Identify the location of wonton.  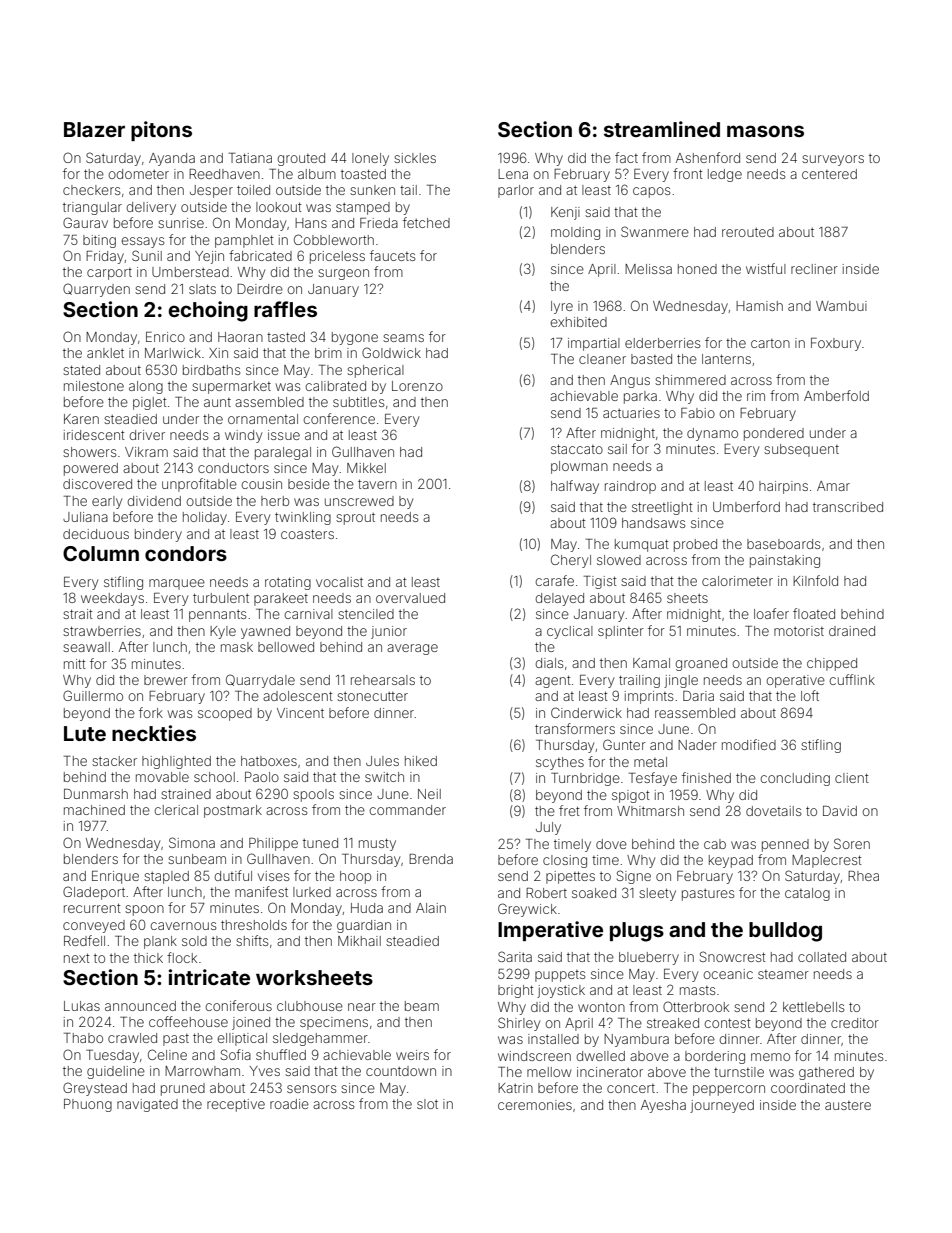
(601, 1007).
